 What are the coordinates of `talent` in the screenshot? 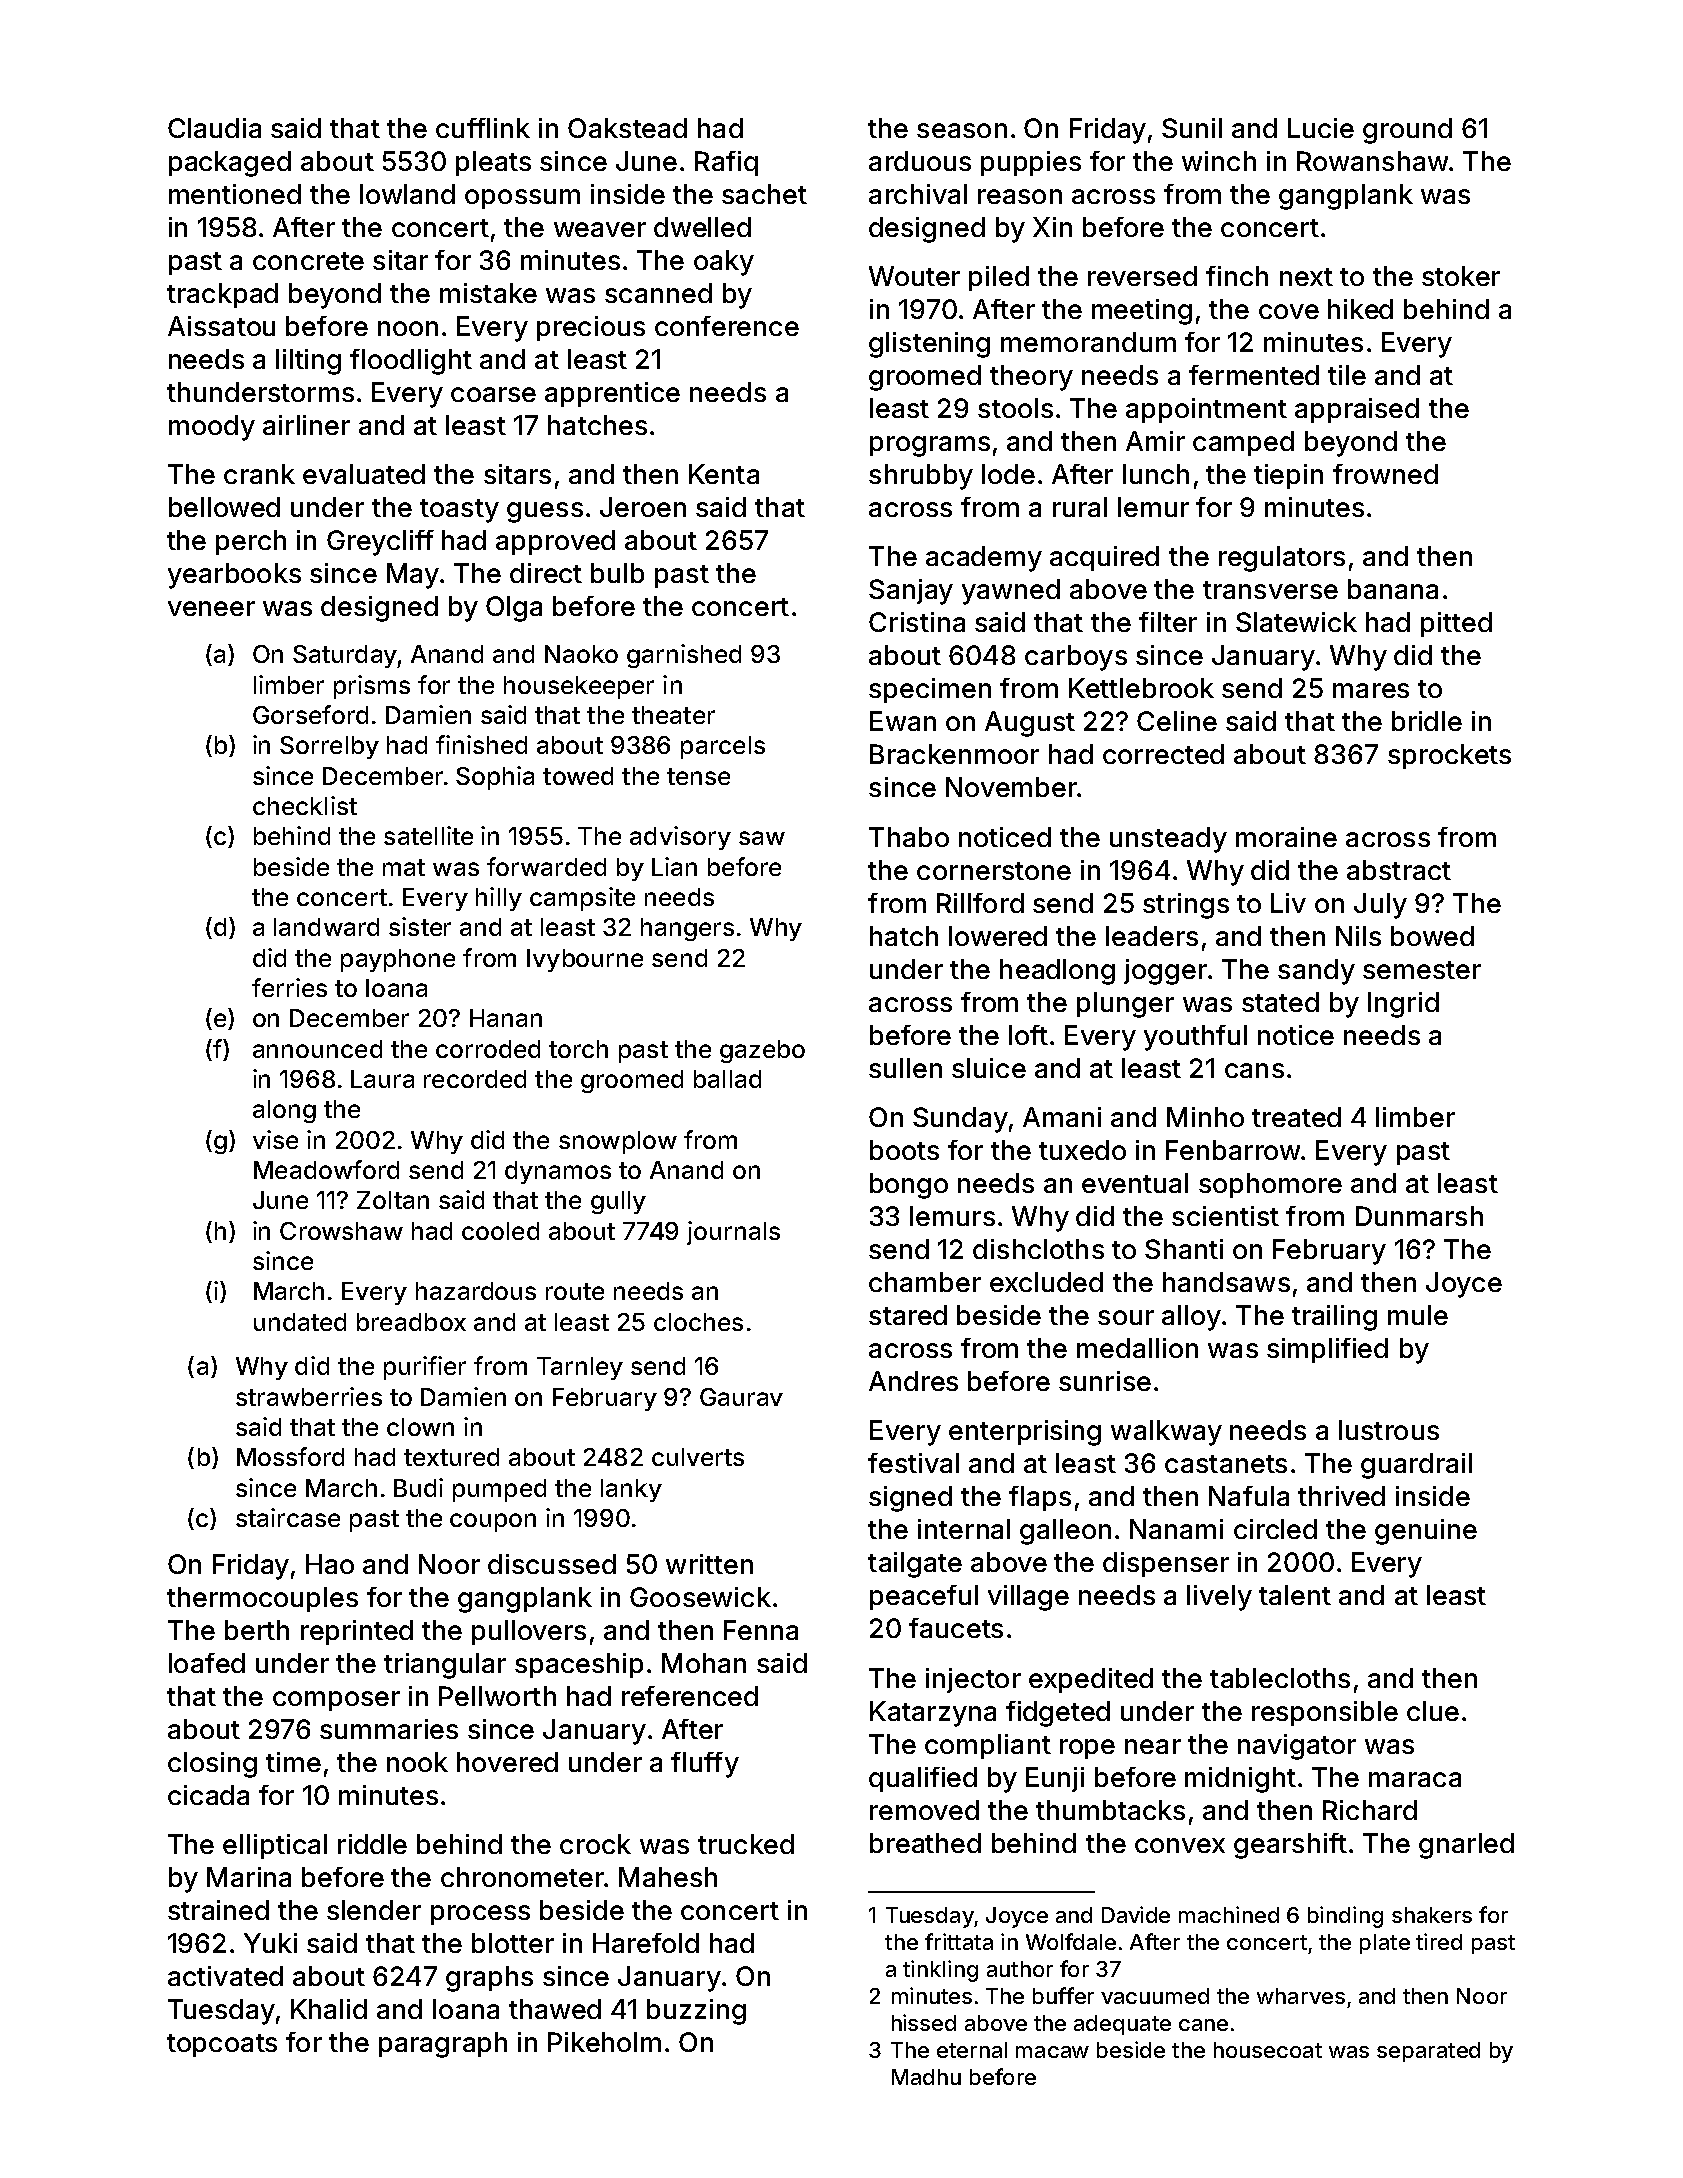 It's located at (1295, 1595).
